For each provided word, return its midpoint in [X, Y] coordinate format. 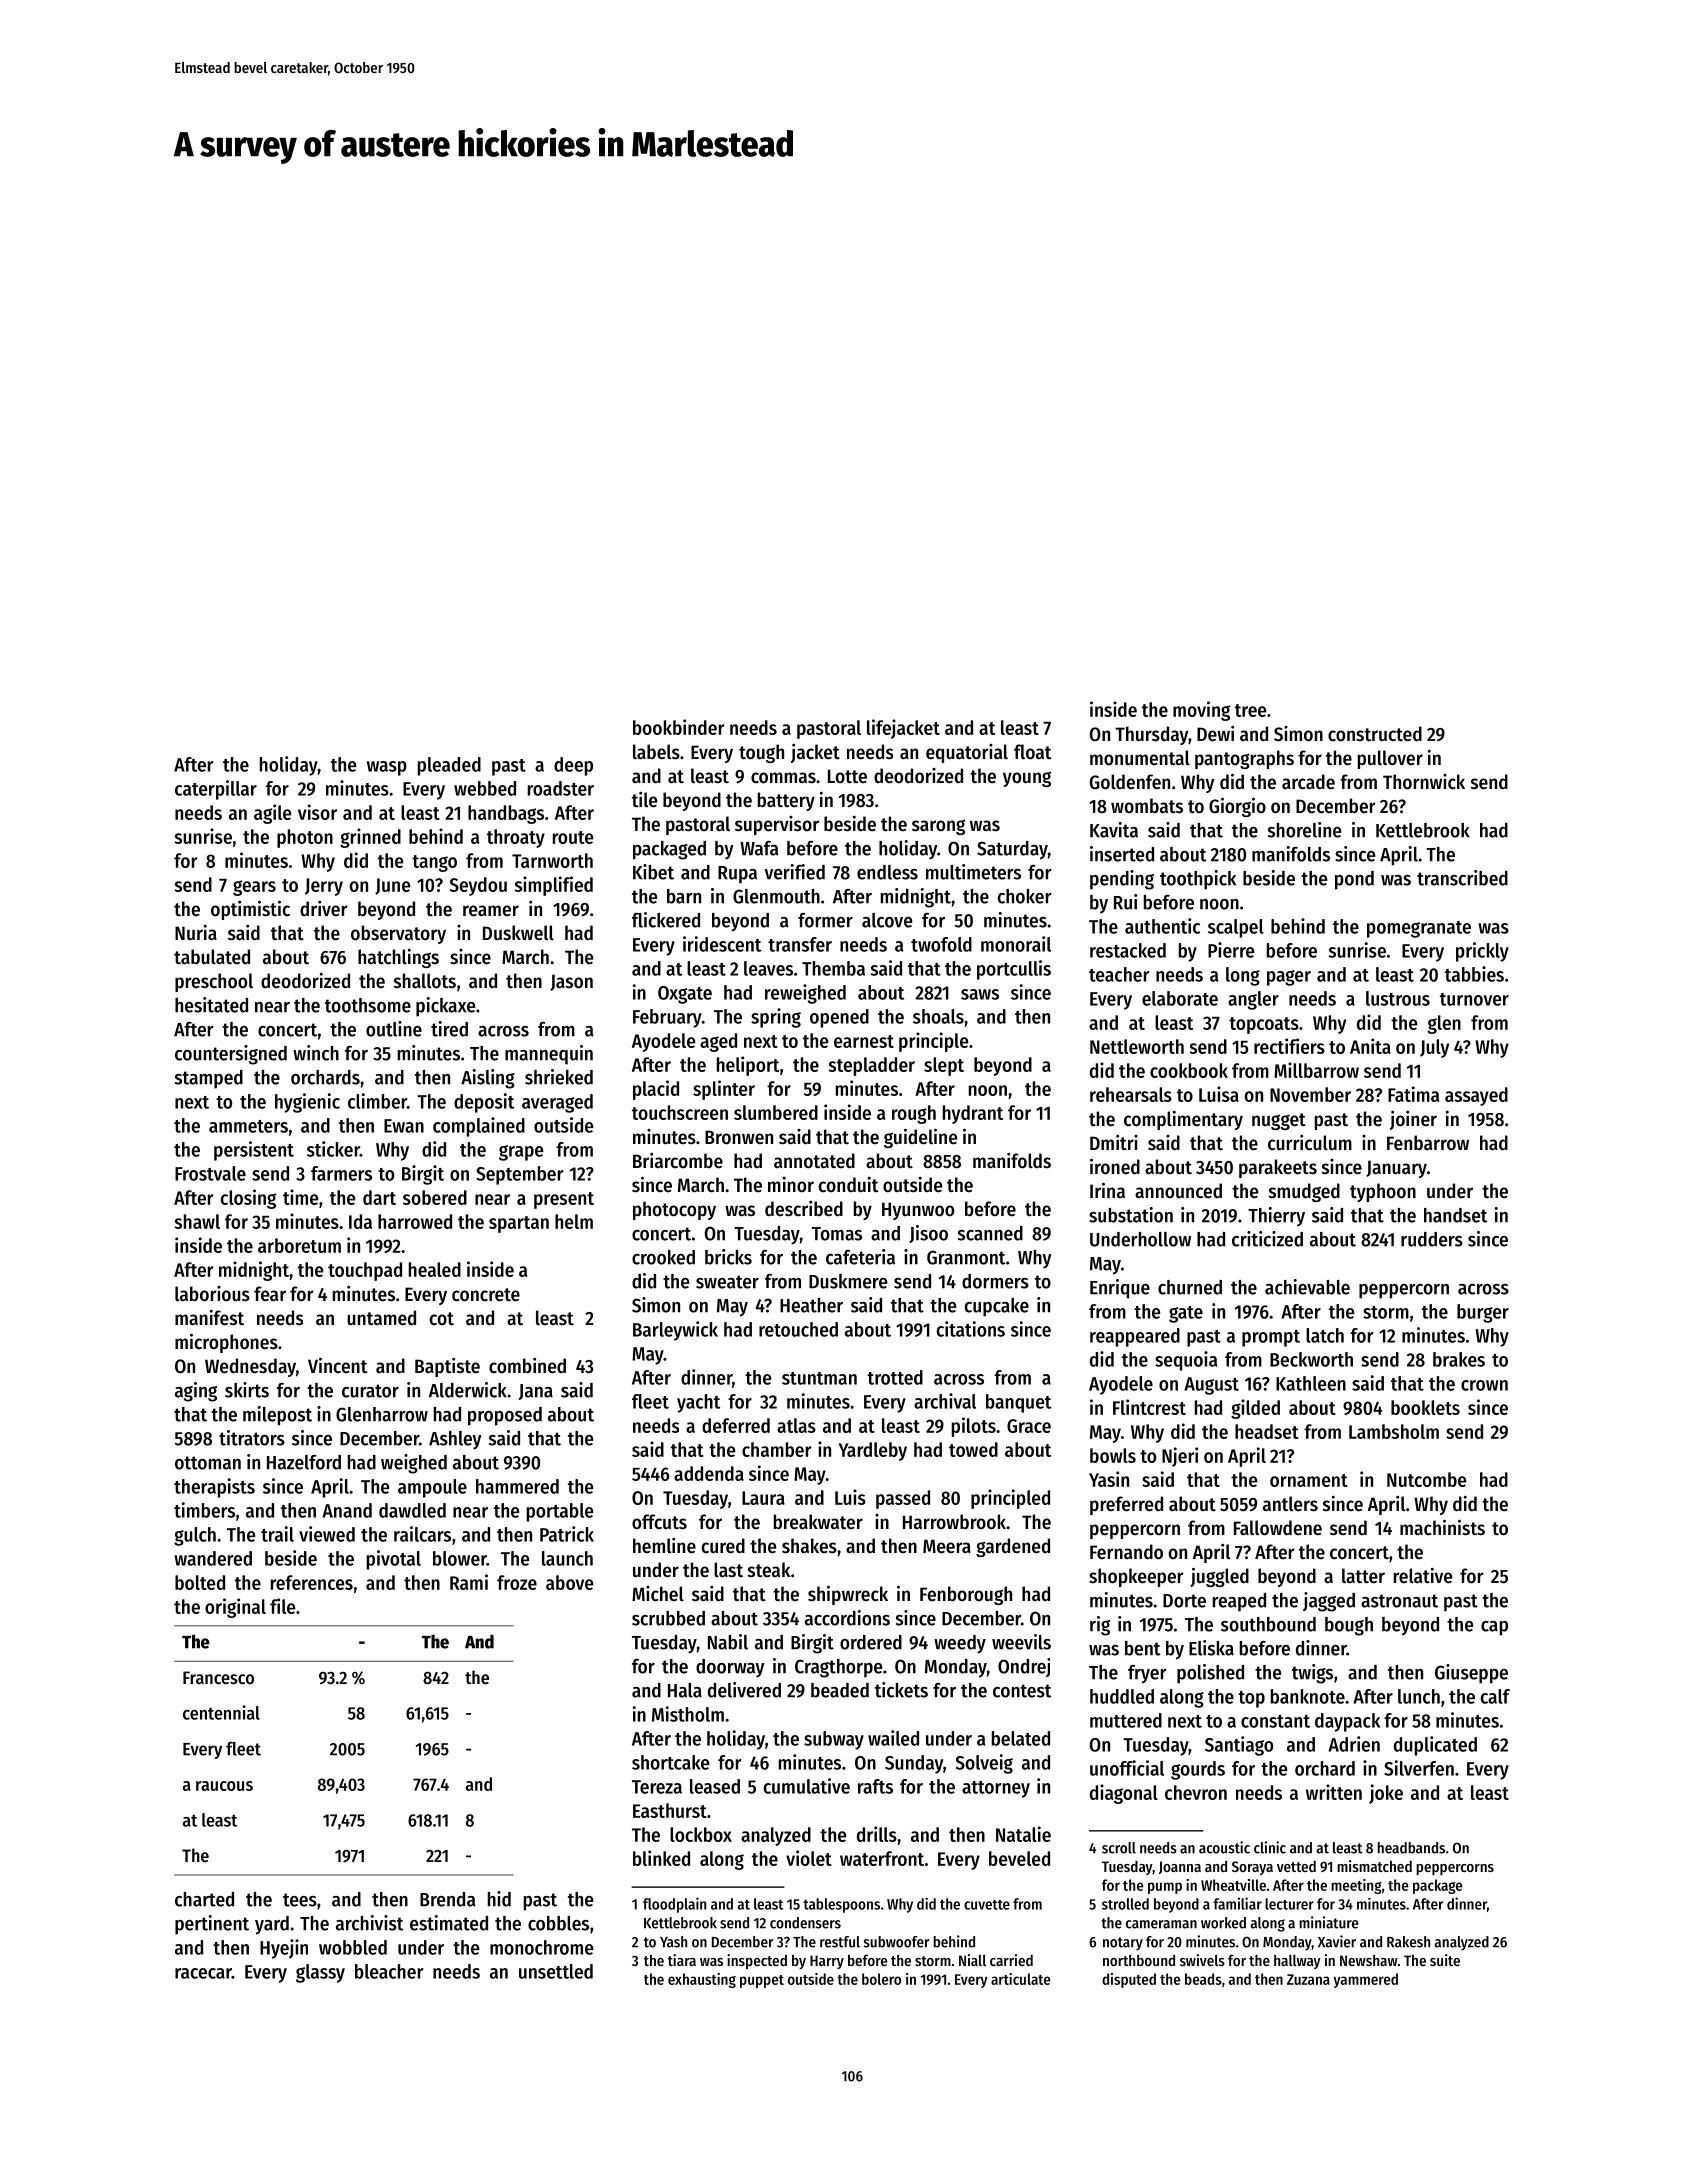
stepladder [871, 1066]
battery [786, 801]
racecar [203, 1973]
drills [877, 1834]
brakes [1459, 1359]
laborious [212, 1294]
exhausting [702, 1980]
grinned [370, 838]
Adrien [1354, 1744]
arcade [1308, 782]
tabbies [1474, 974]
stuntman [819, 1378]
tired [449, 1029]
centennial [221, 1712]
